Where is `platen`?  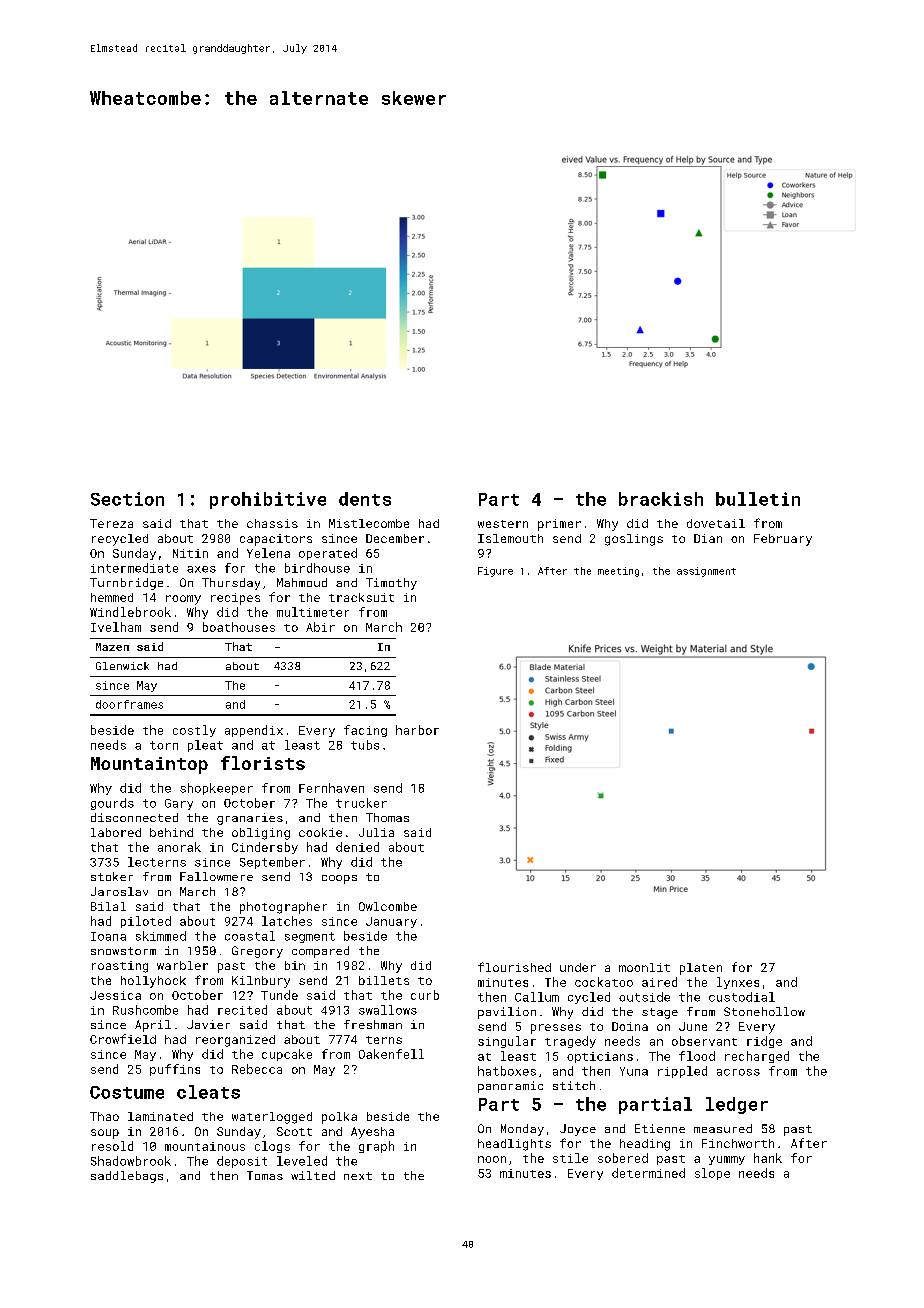 platen is located at coordinates (701, 969).
